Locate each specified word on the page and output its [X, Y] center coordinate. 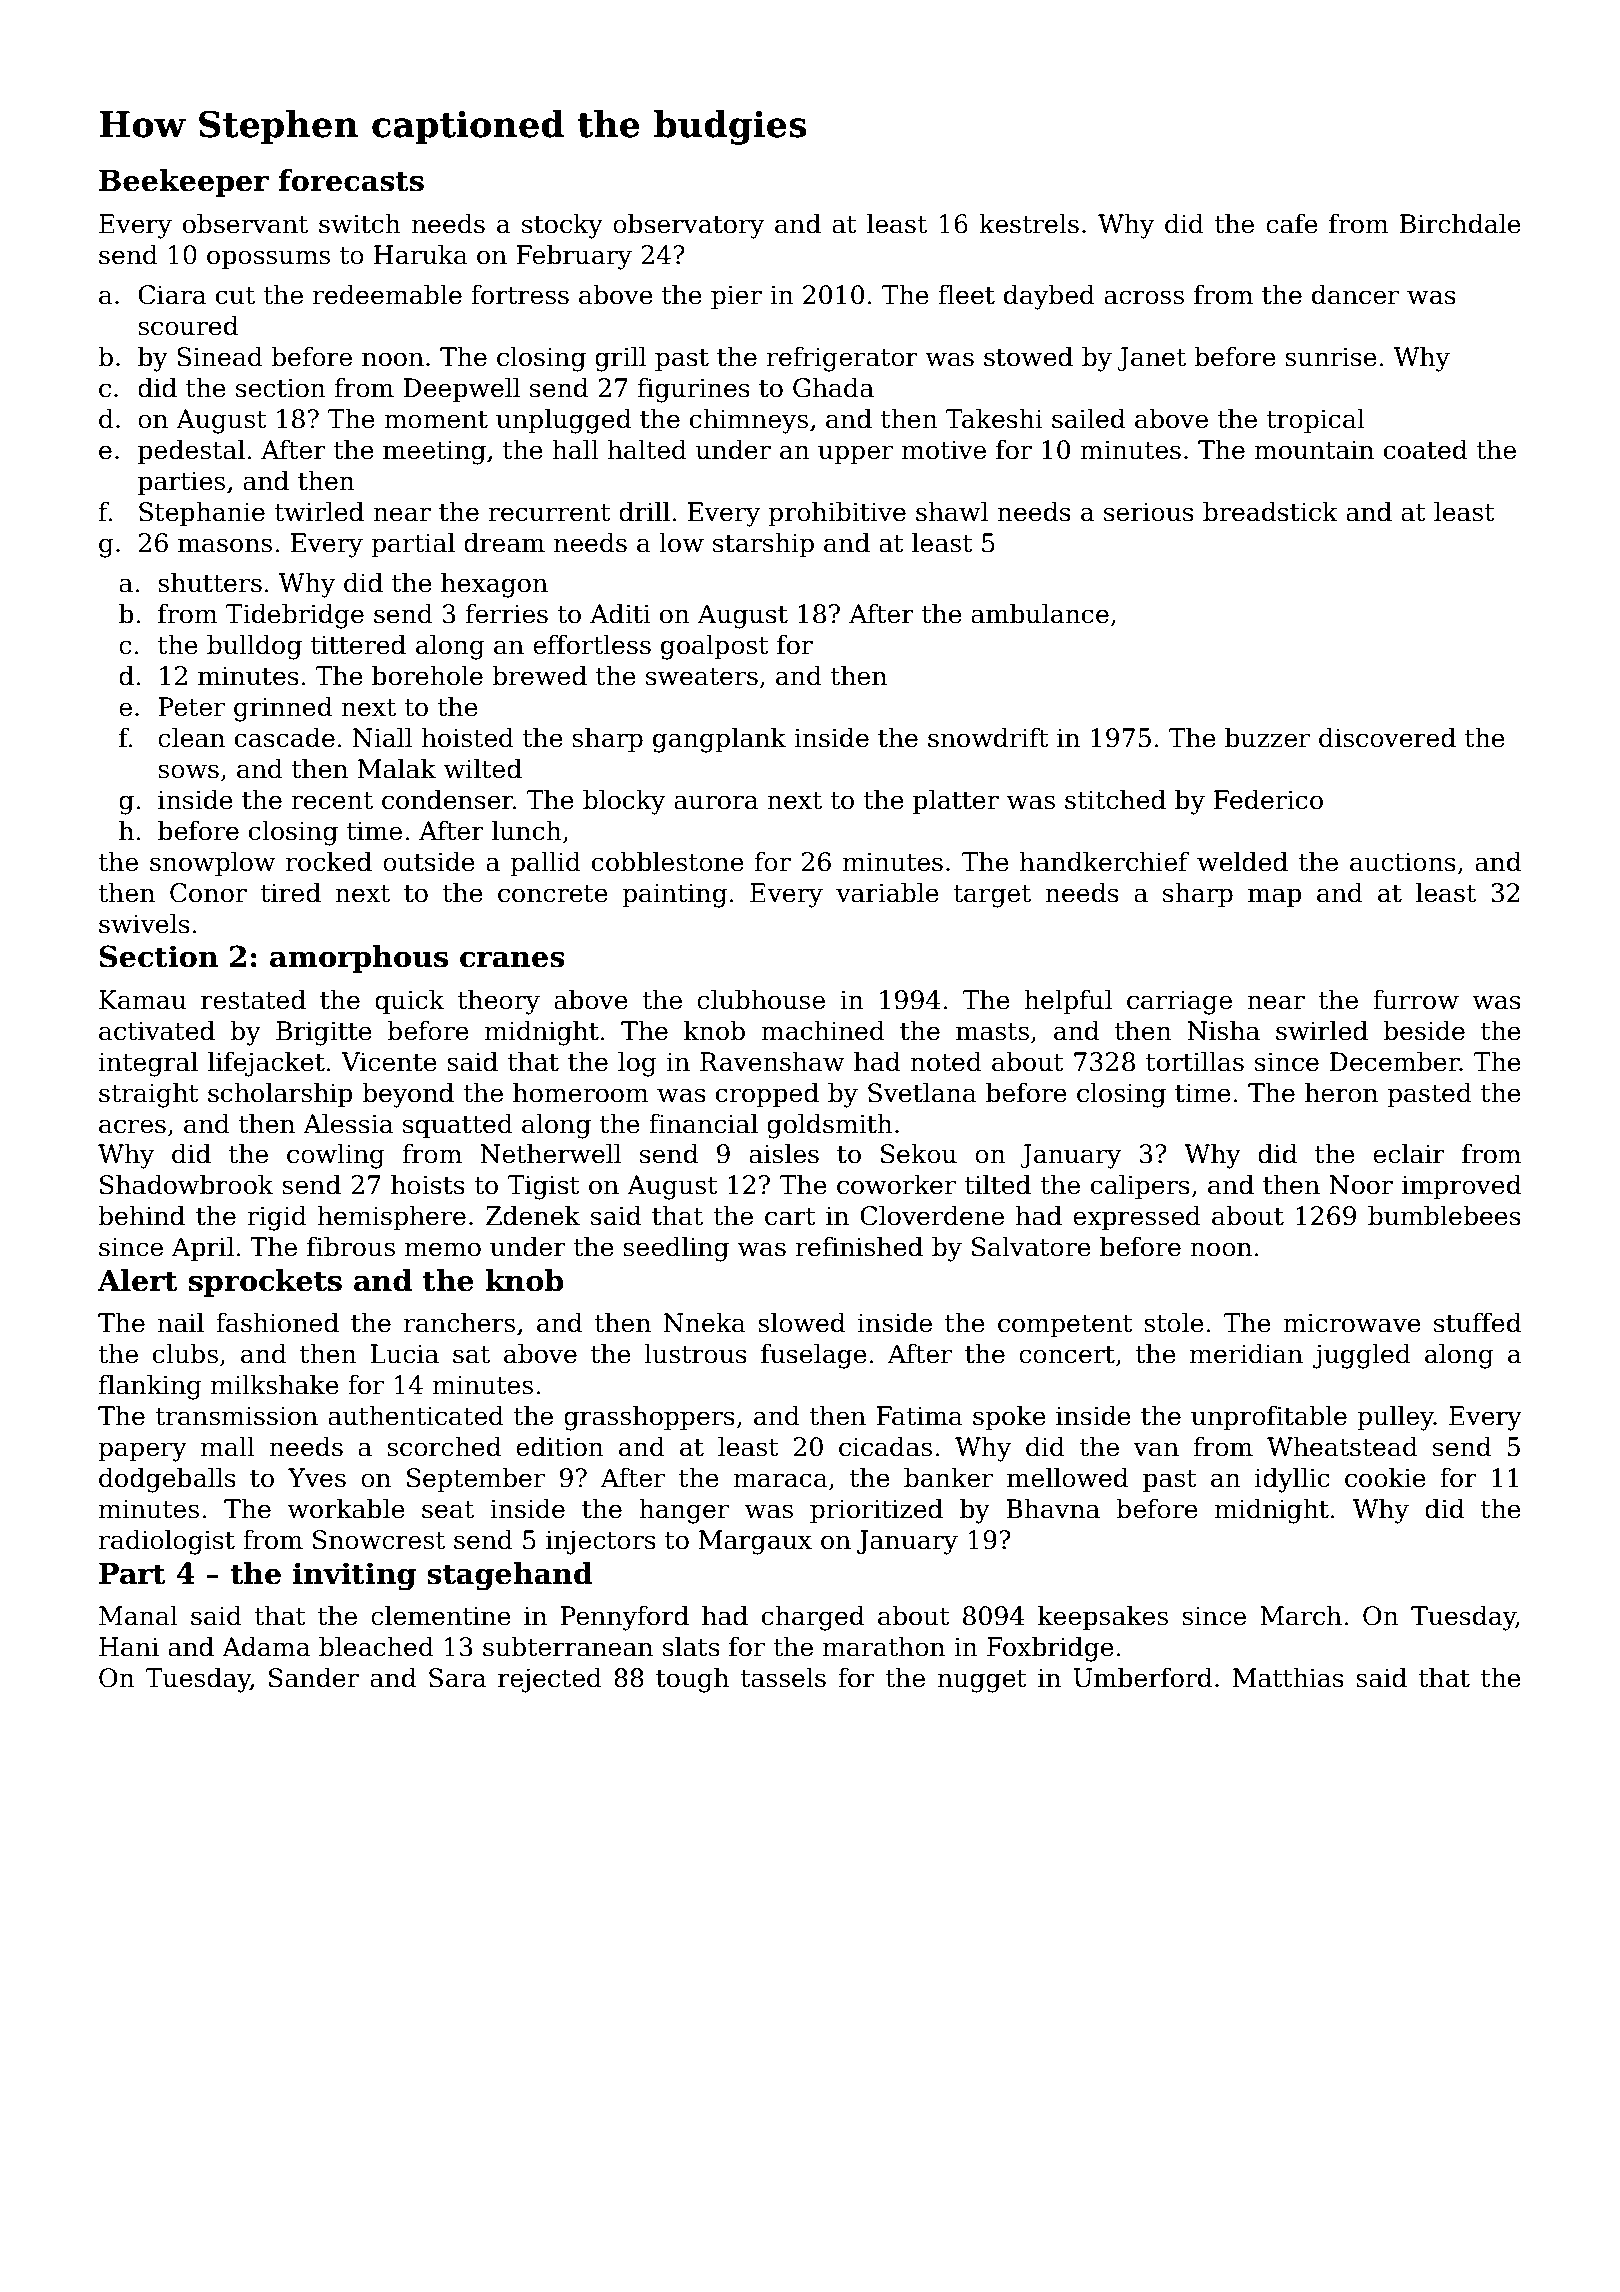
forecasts [351, 180]
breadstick [1270, 511]
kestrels [1029, 223]
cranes [512, 959]
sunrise [1331, 357]
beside [1424, 1030]
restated [253, 999]
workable [346, 1508]
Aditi [620, 613]
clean [191, 737]
